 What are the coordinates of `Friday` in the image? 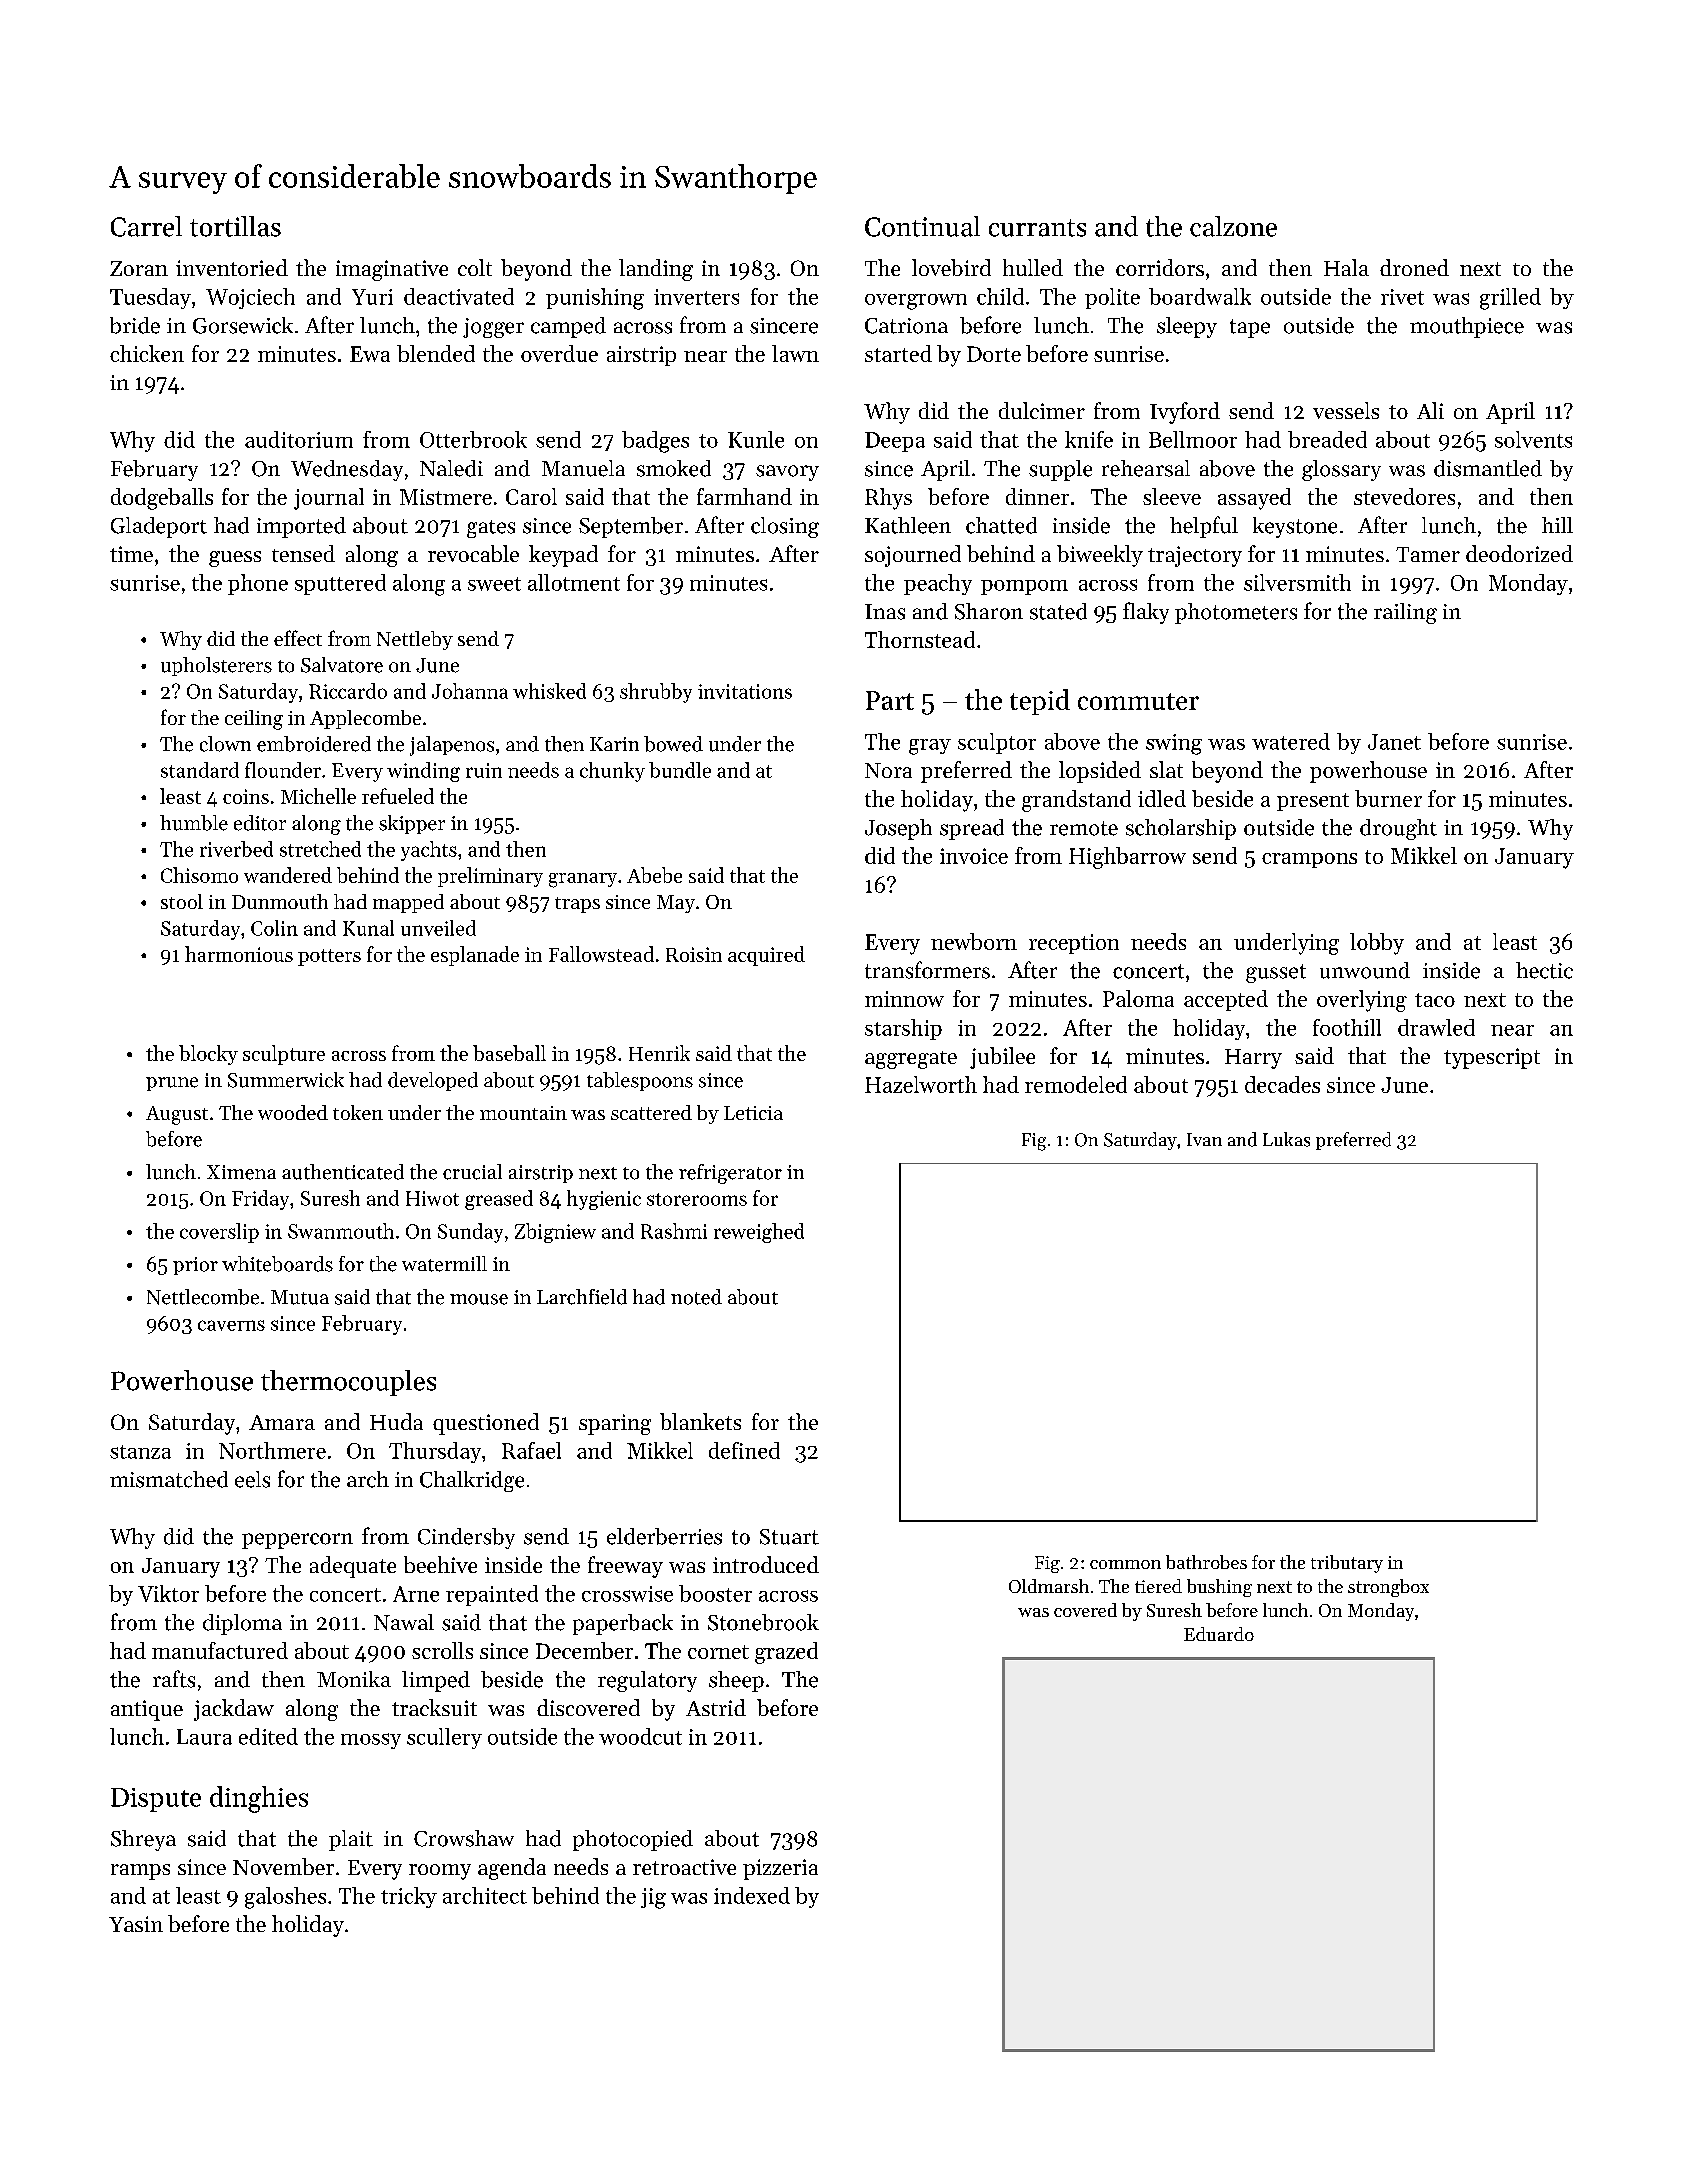 It's located at (260, 1200).
